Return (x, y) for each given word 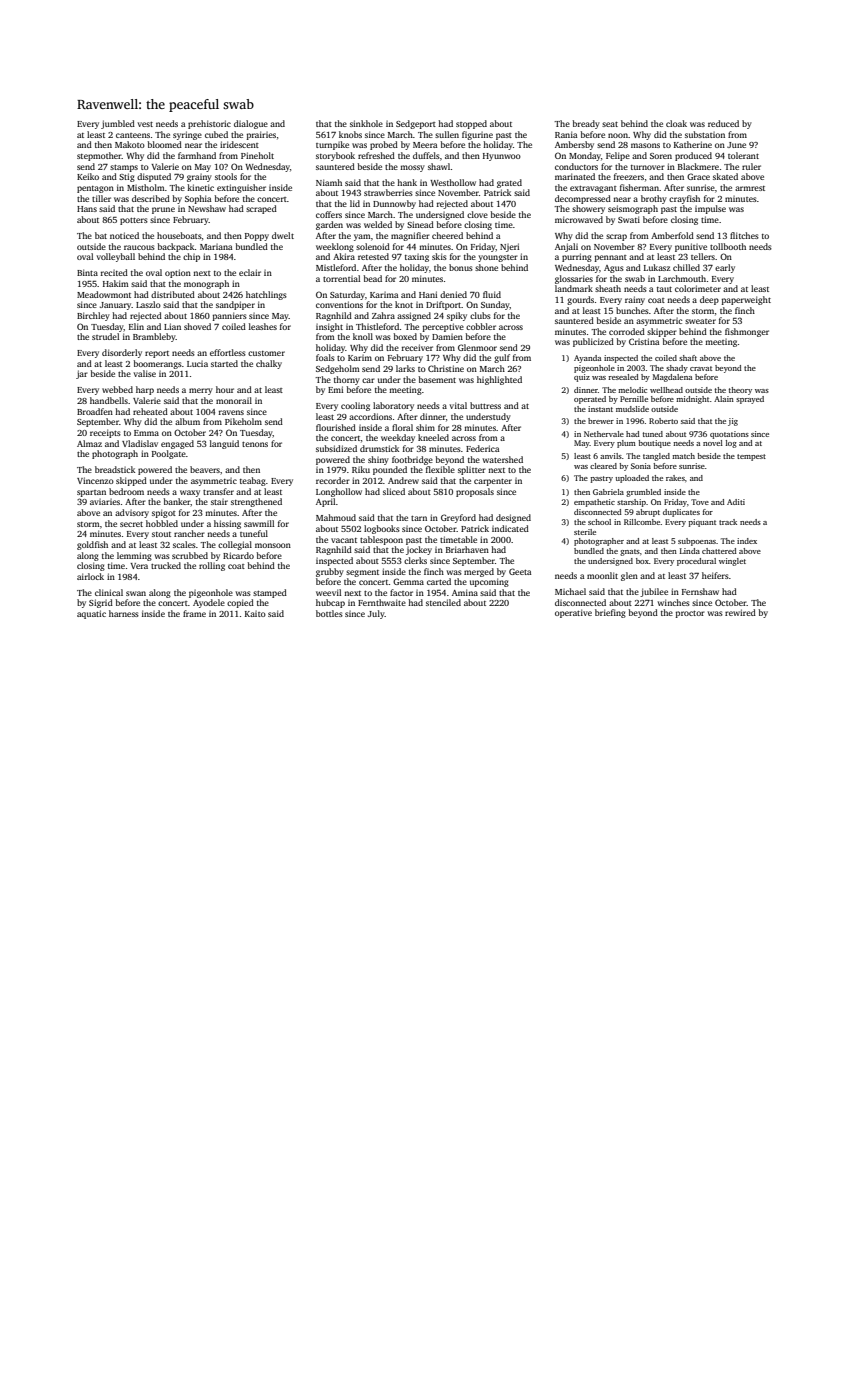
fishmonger (747, 332)
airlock (90, 576)
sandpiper (235, 305)
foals (325, 357)
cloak (676, 123)
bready (586, 124)
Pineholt (257, 155)
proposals (475, 492)
